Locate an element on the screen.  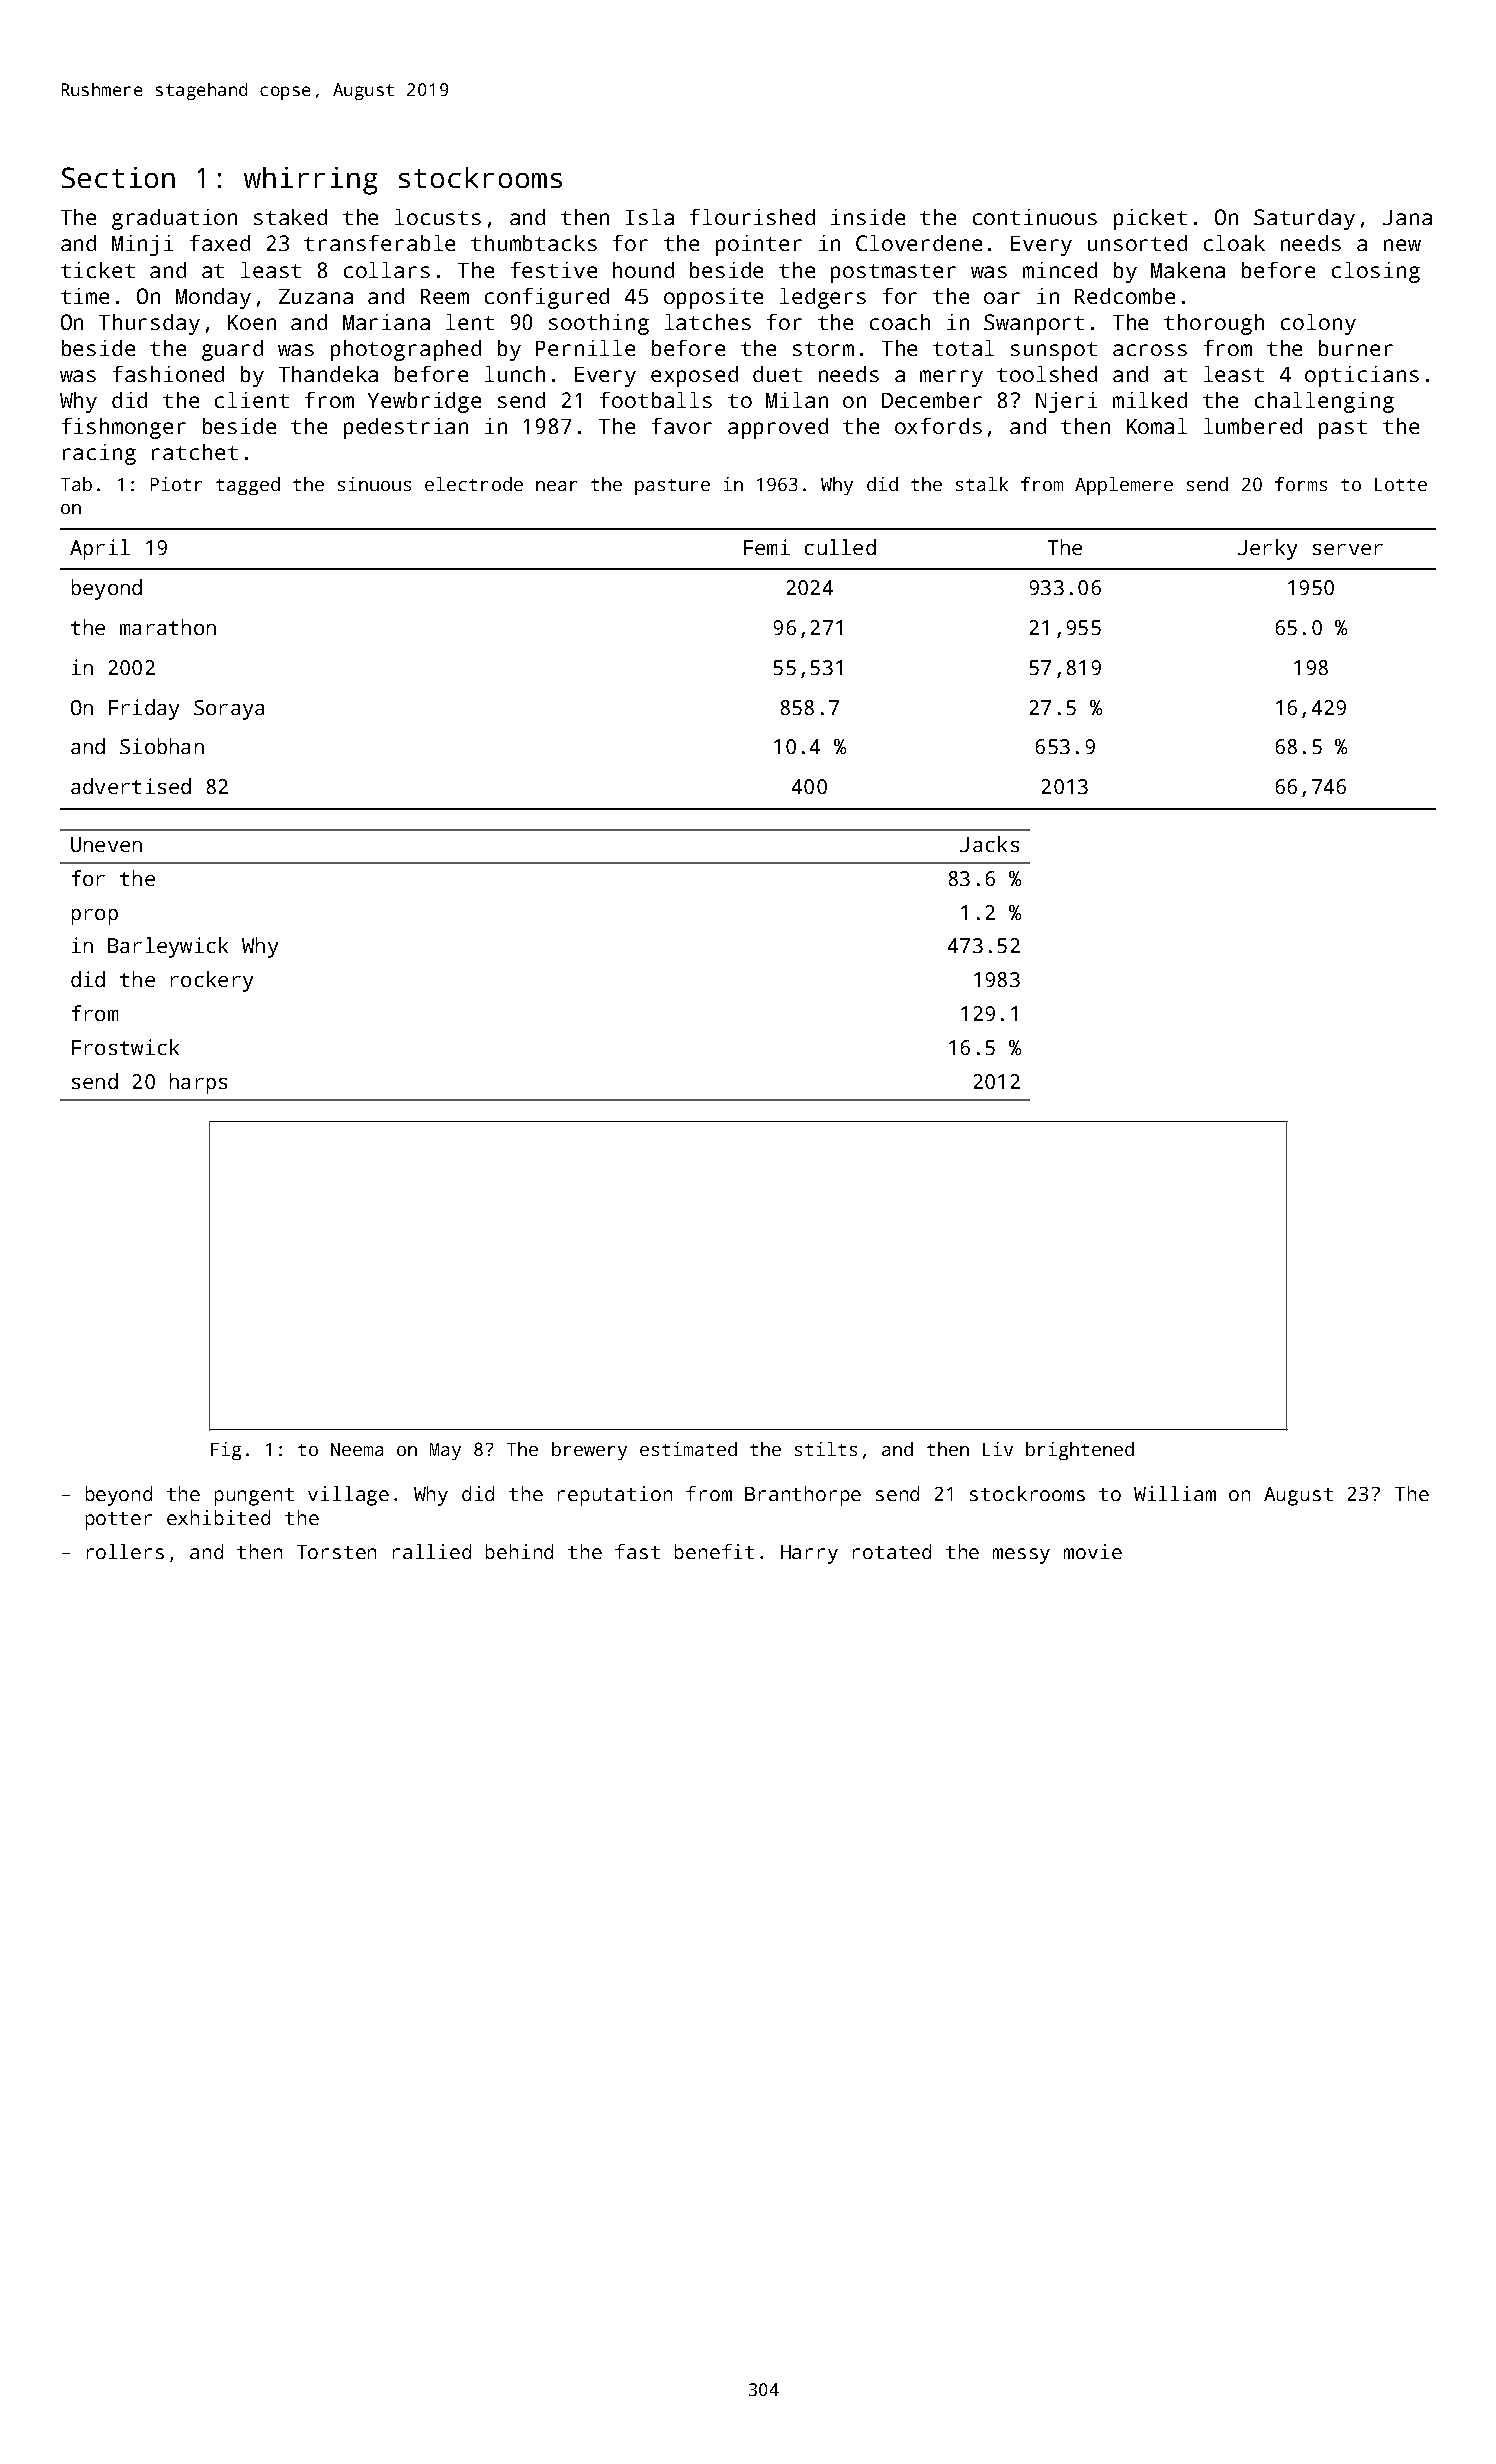
harps is located at coordinates (198, 1083).
